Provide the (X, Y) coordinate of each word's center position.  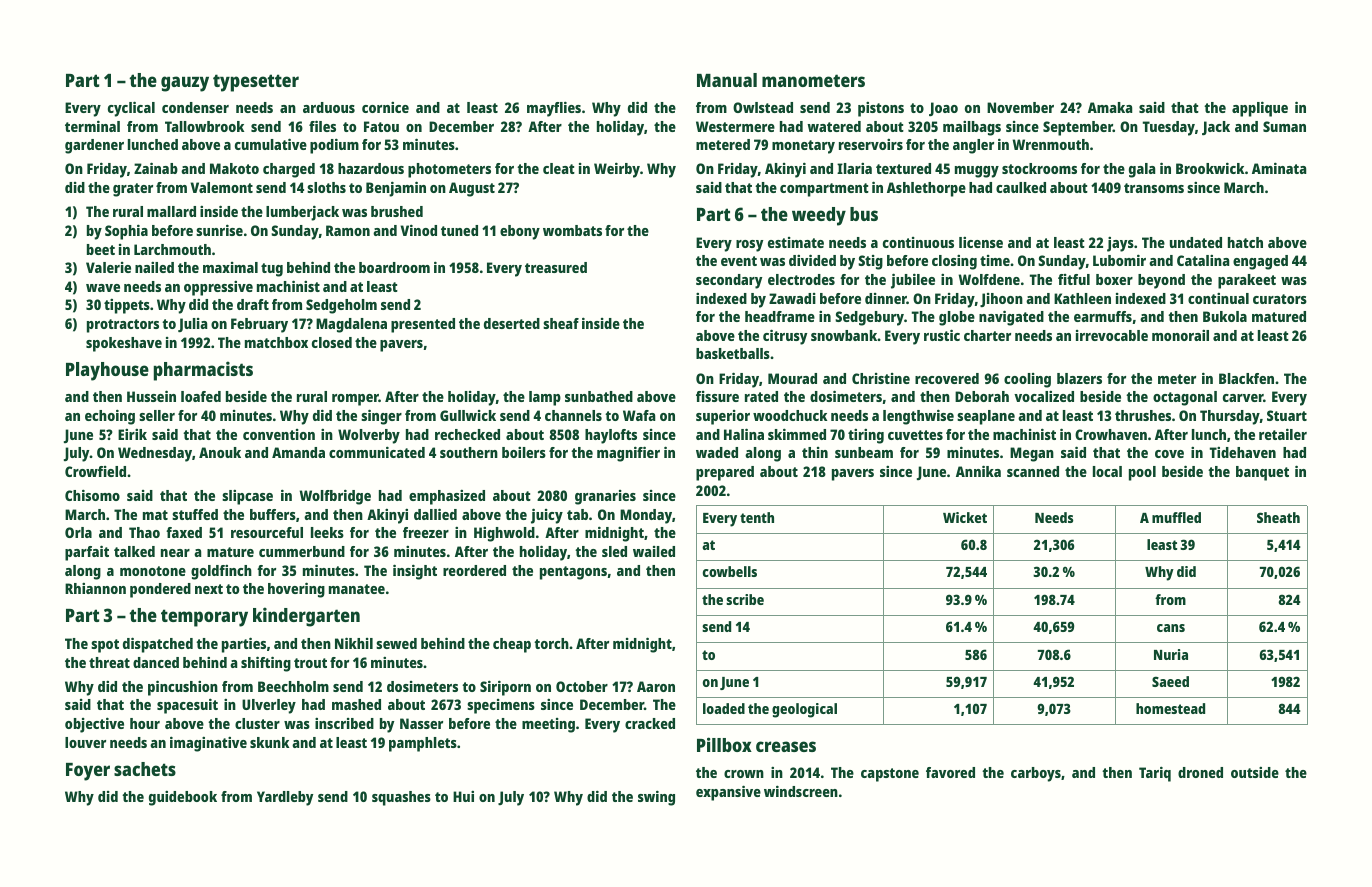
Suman (1284, 126)
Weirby (617, 170)
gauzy (185, 84)
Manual (727, 80)
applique (1260, 109)
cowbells (730, 571)
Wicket (965, 517)
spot (105, 646)
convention (279, 434)
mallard (171, 211)
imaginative (208, 744)
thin (815, 452)
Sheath (1278, 517)
